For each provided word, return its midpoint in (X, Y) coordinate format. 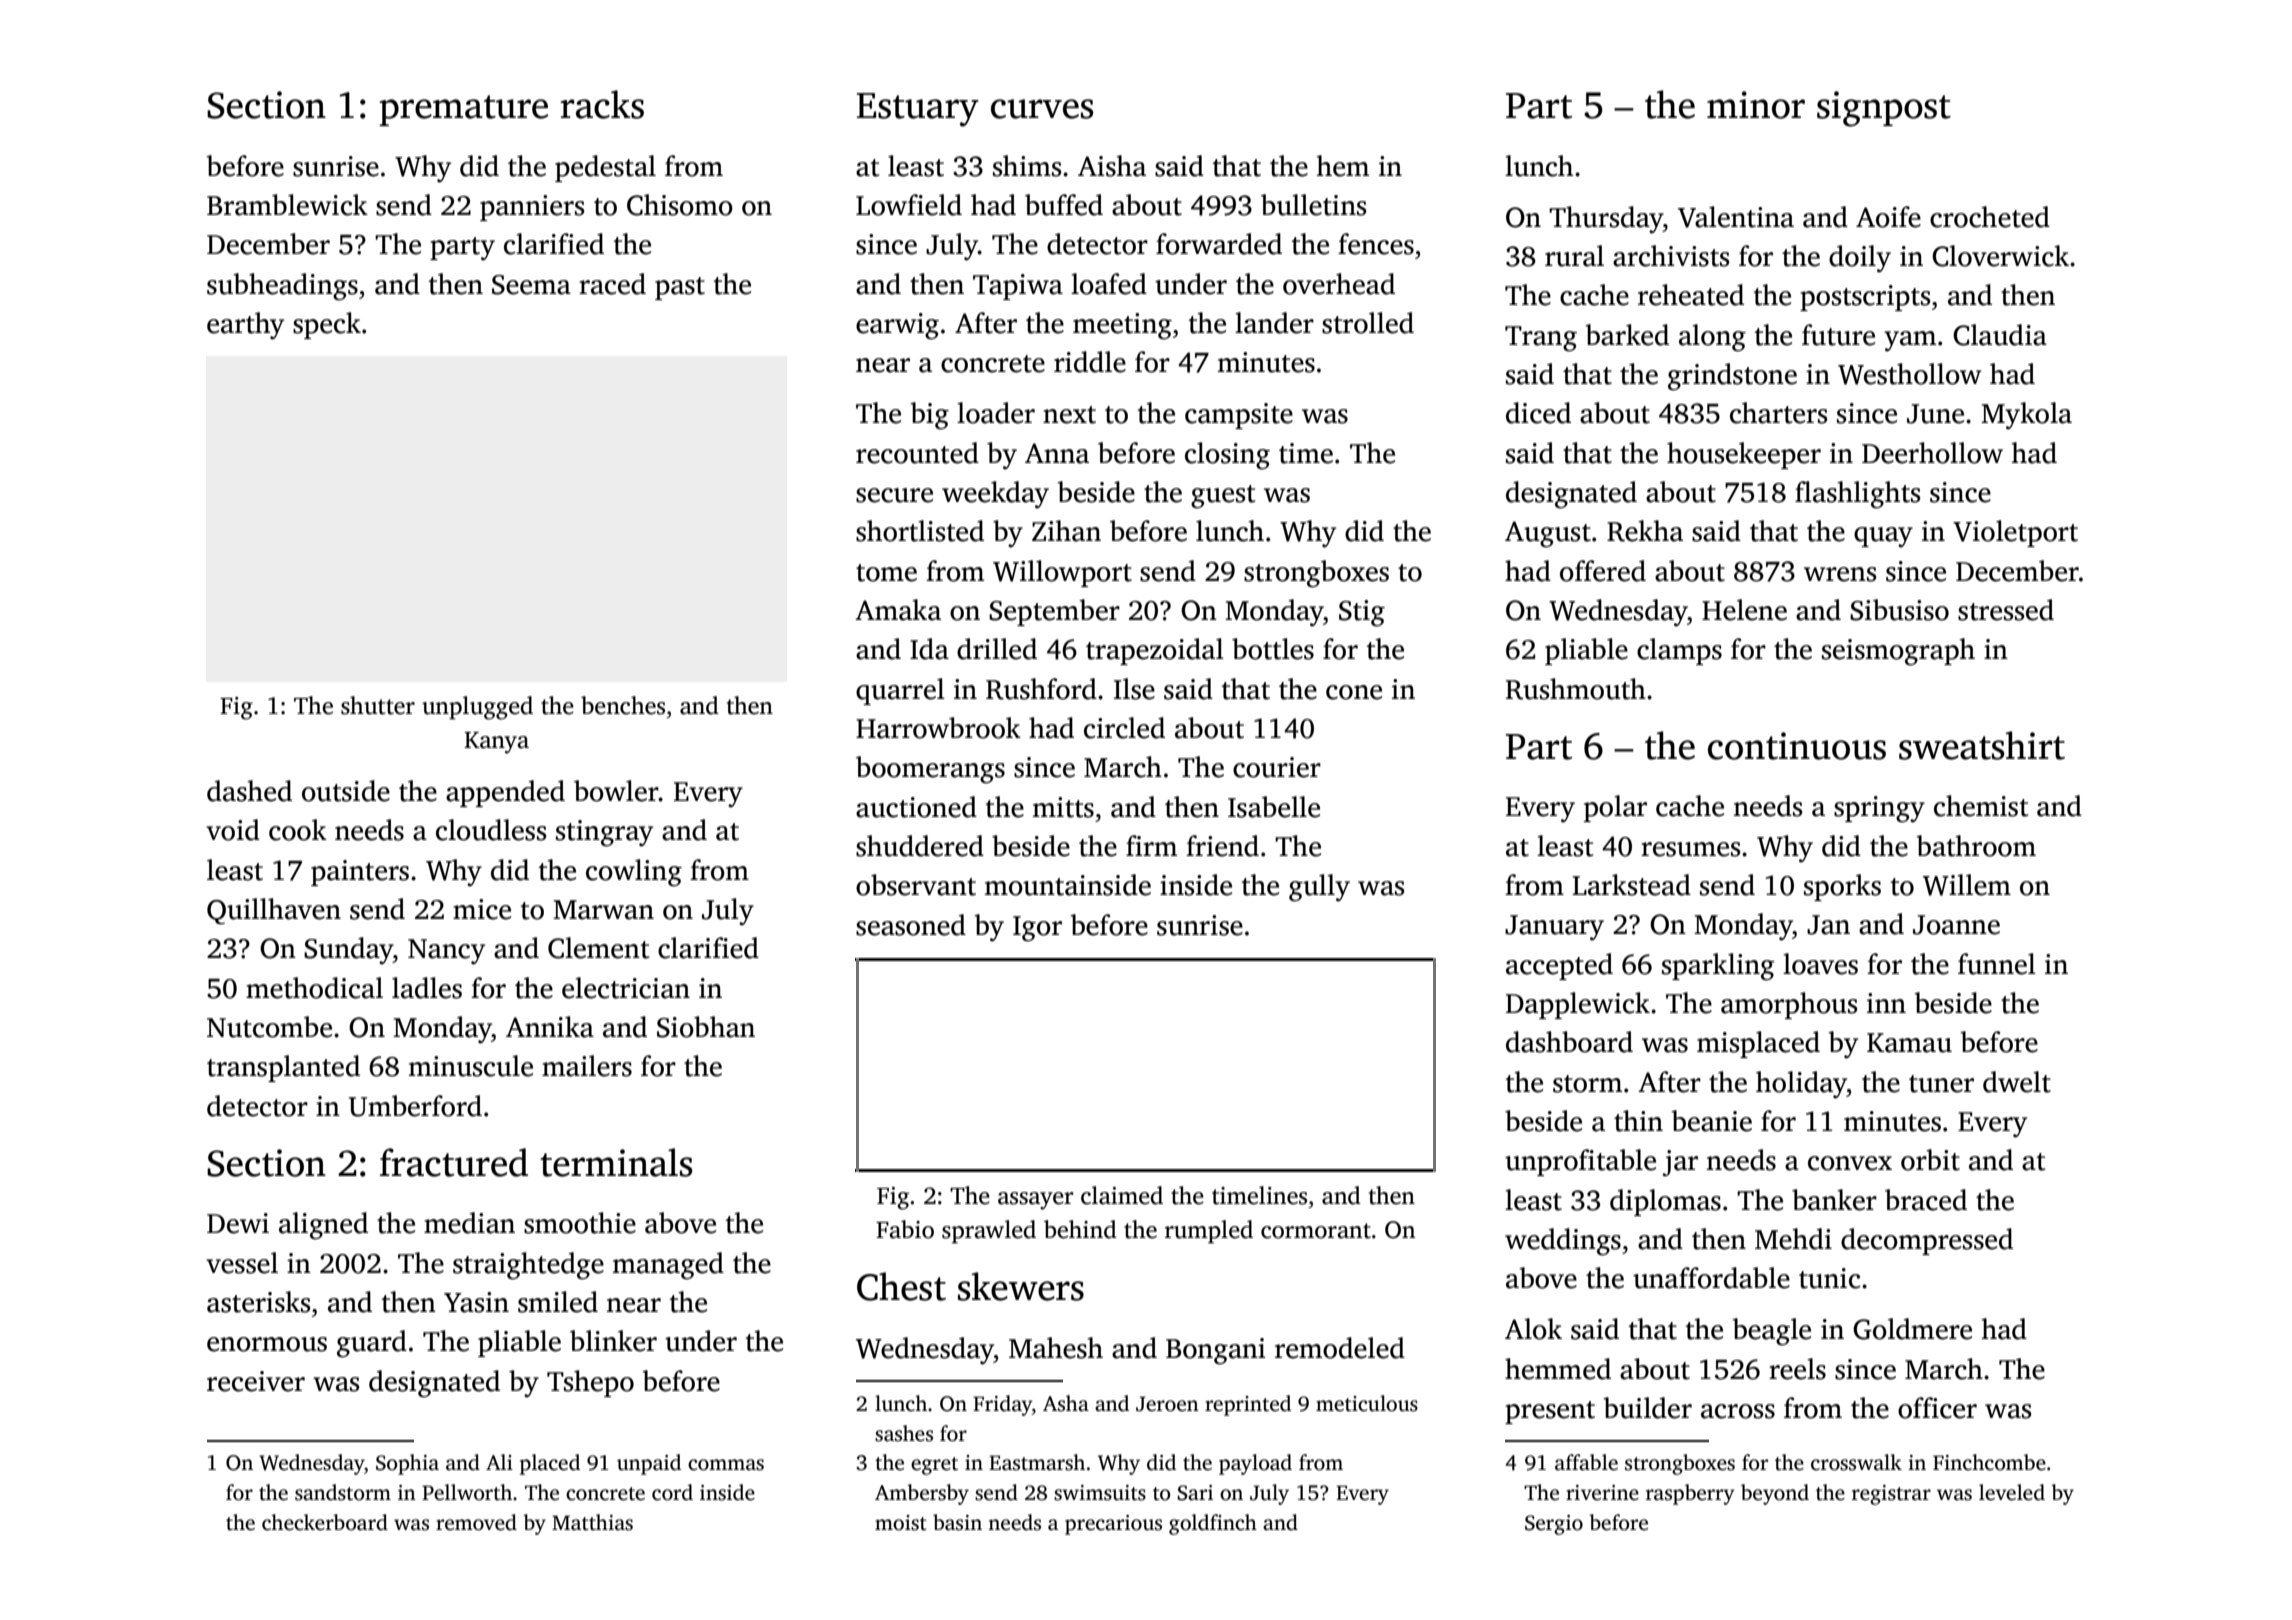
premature (463, 110)
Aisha (1112, 166)
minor (1756, 105)
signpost (1884, 109)
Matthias (592, 1522)
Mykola (2026, 416)
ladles (427, 988)
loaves (1820, 964)
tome (886, 573)
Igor (1037, 929)
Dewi (238, 1223)
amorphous (1789, 1005)
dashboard (1569, 1042)
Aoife (1888, 217)
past (680, 288)
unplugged (477, 708)
